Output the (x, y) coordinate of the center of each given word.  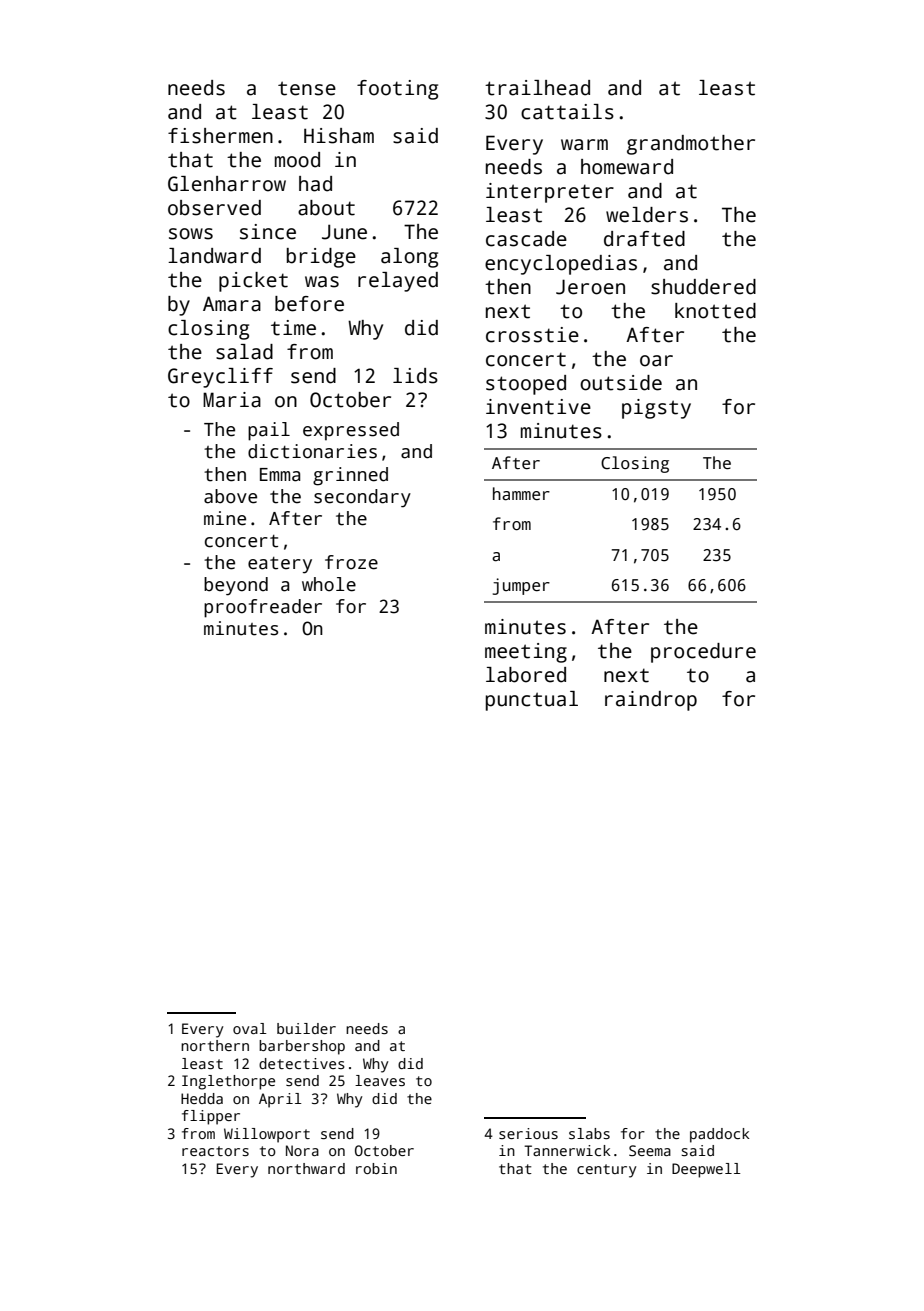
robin (376, 1168)
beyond (236, 586)
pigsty (656, 409)
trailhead (537, 88)
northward (306, 1168)
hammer (521, 494)
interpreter (550, 193)
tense (307, 88)
